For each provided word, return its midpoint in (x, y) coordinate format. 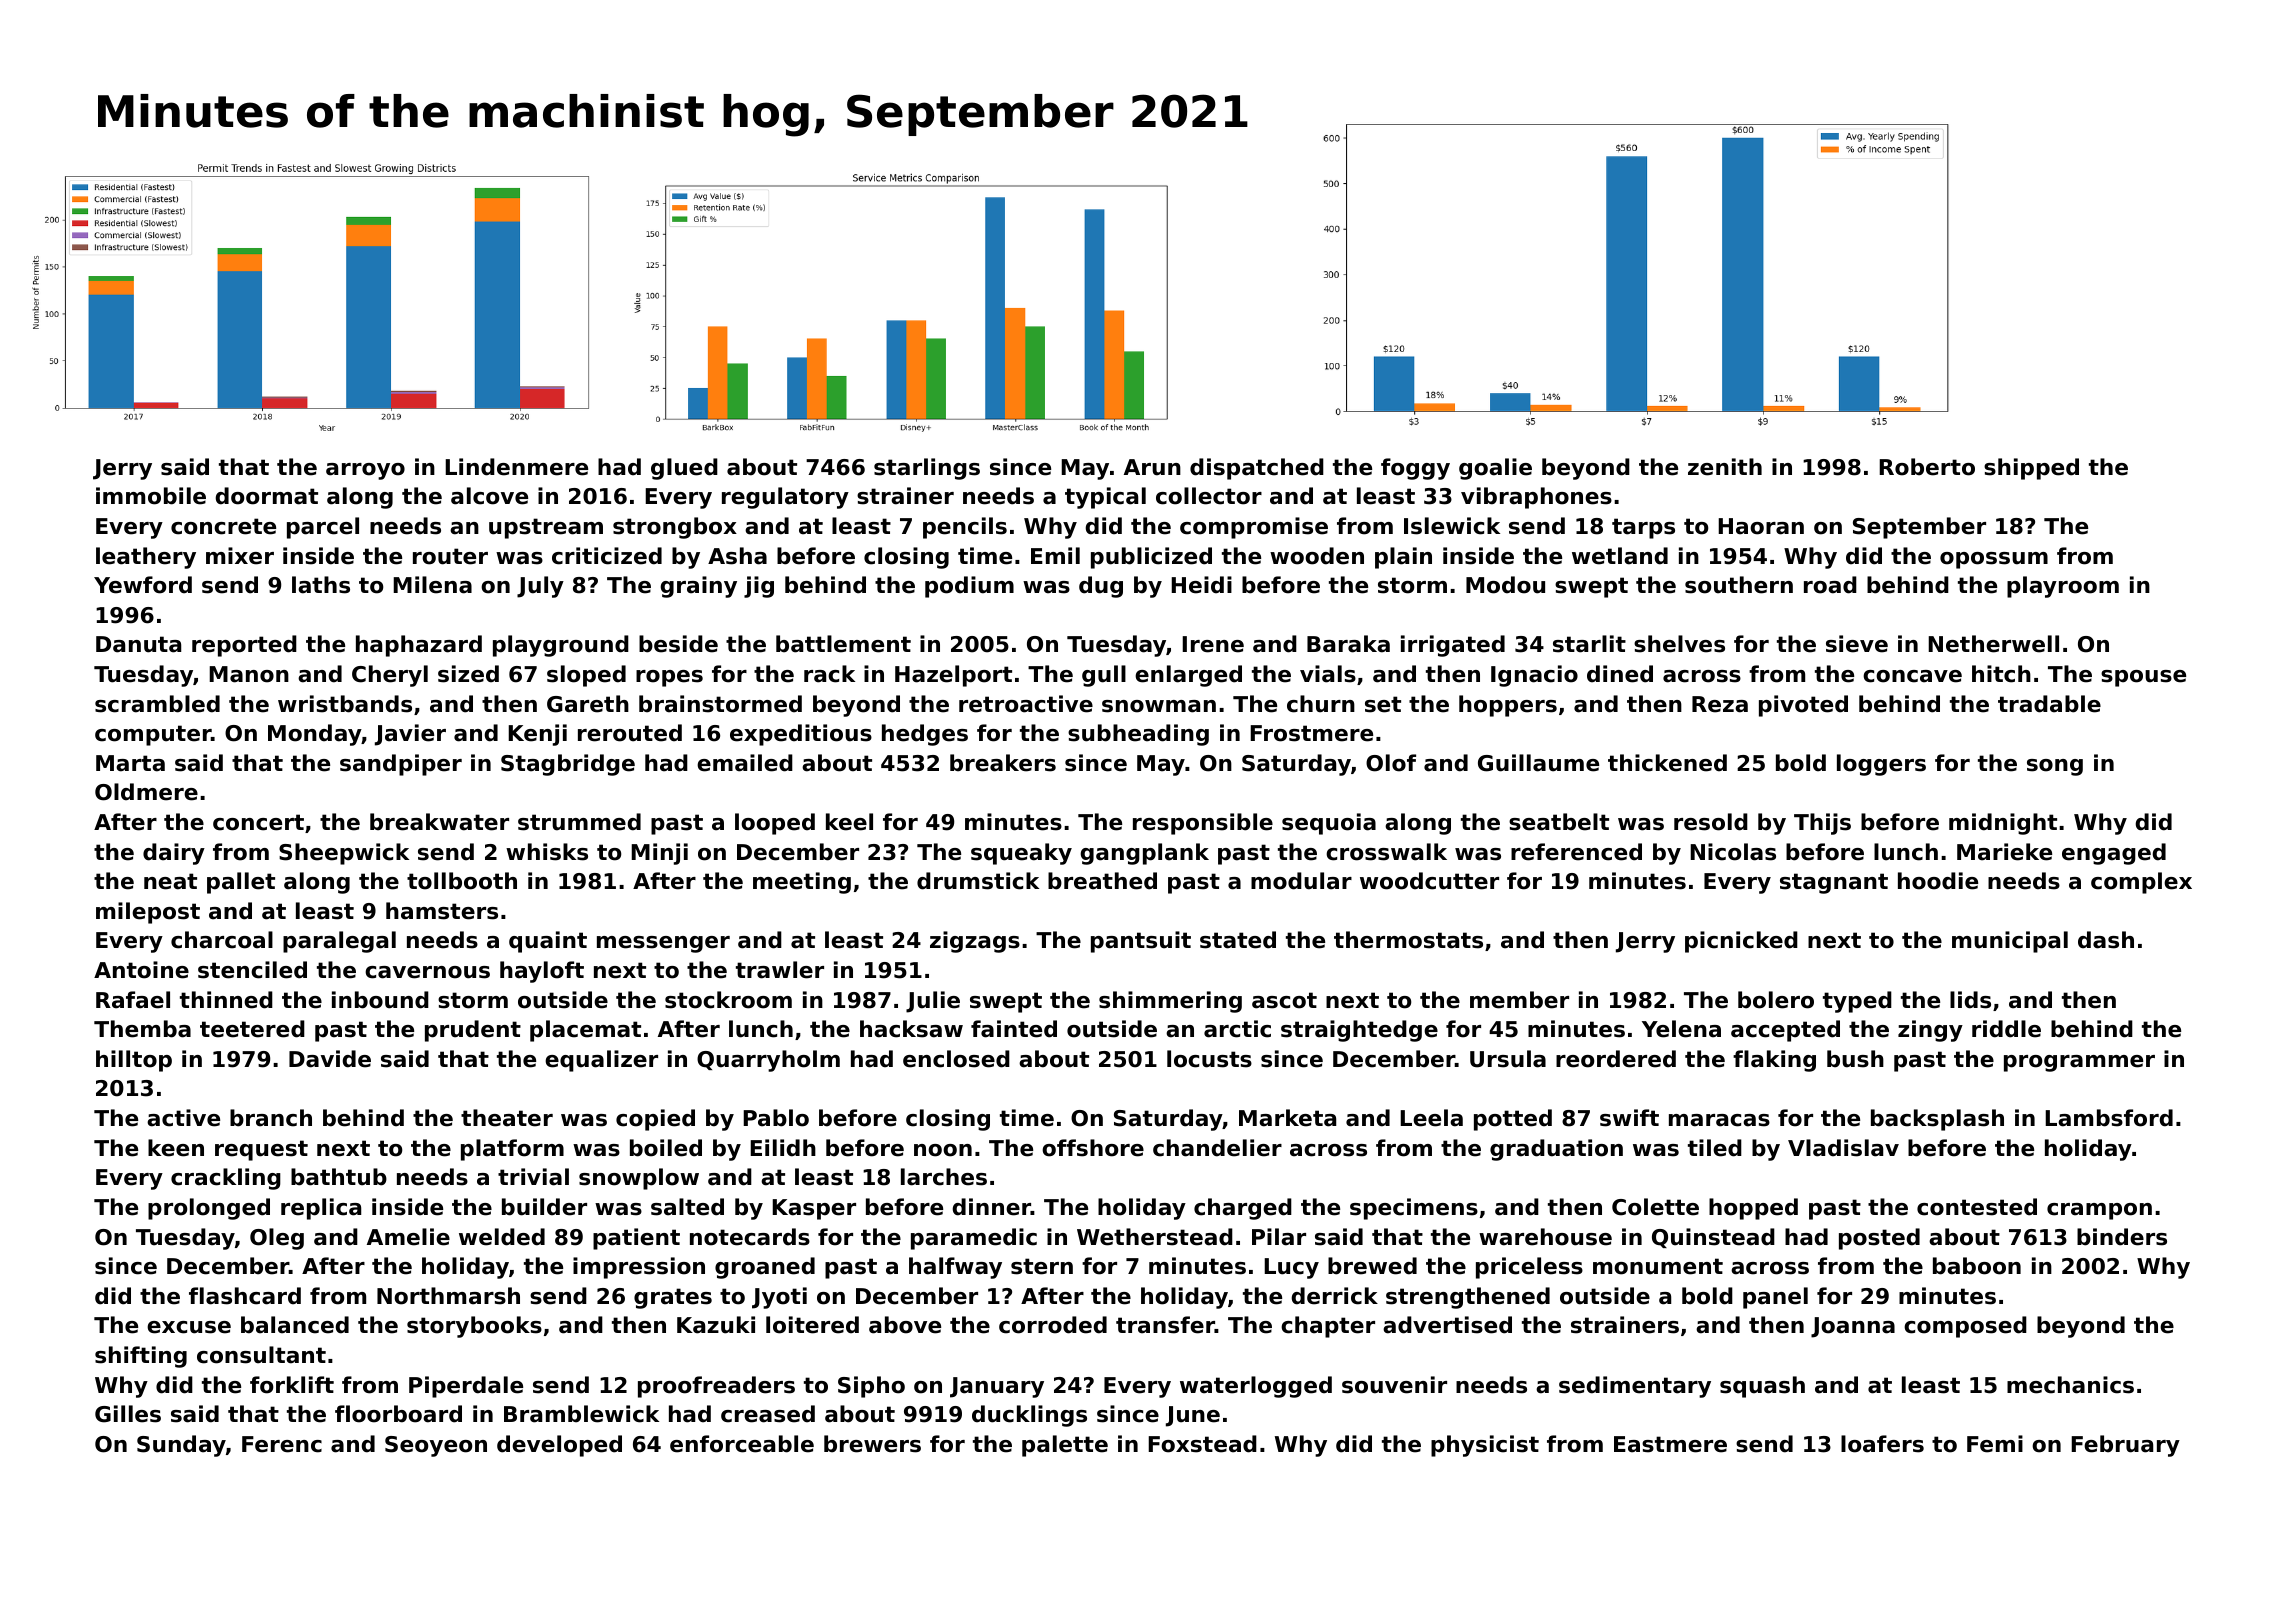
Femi (1995, 1444)
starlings (927, 469)
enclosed (956, 1059)
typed (1857, 1002)
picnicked (1741, 942)
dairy (174, 854)
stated (1238, 940)
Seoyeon (436, 1446)
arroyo (365, 471)
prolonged (209, 1209)
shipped (2031, 469)
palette (1065, 1446)
